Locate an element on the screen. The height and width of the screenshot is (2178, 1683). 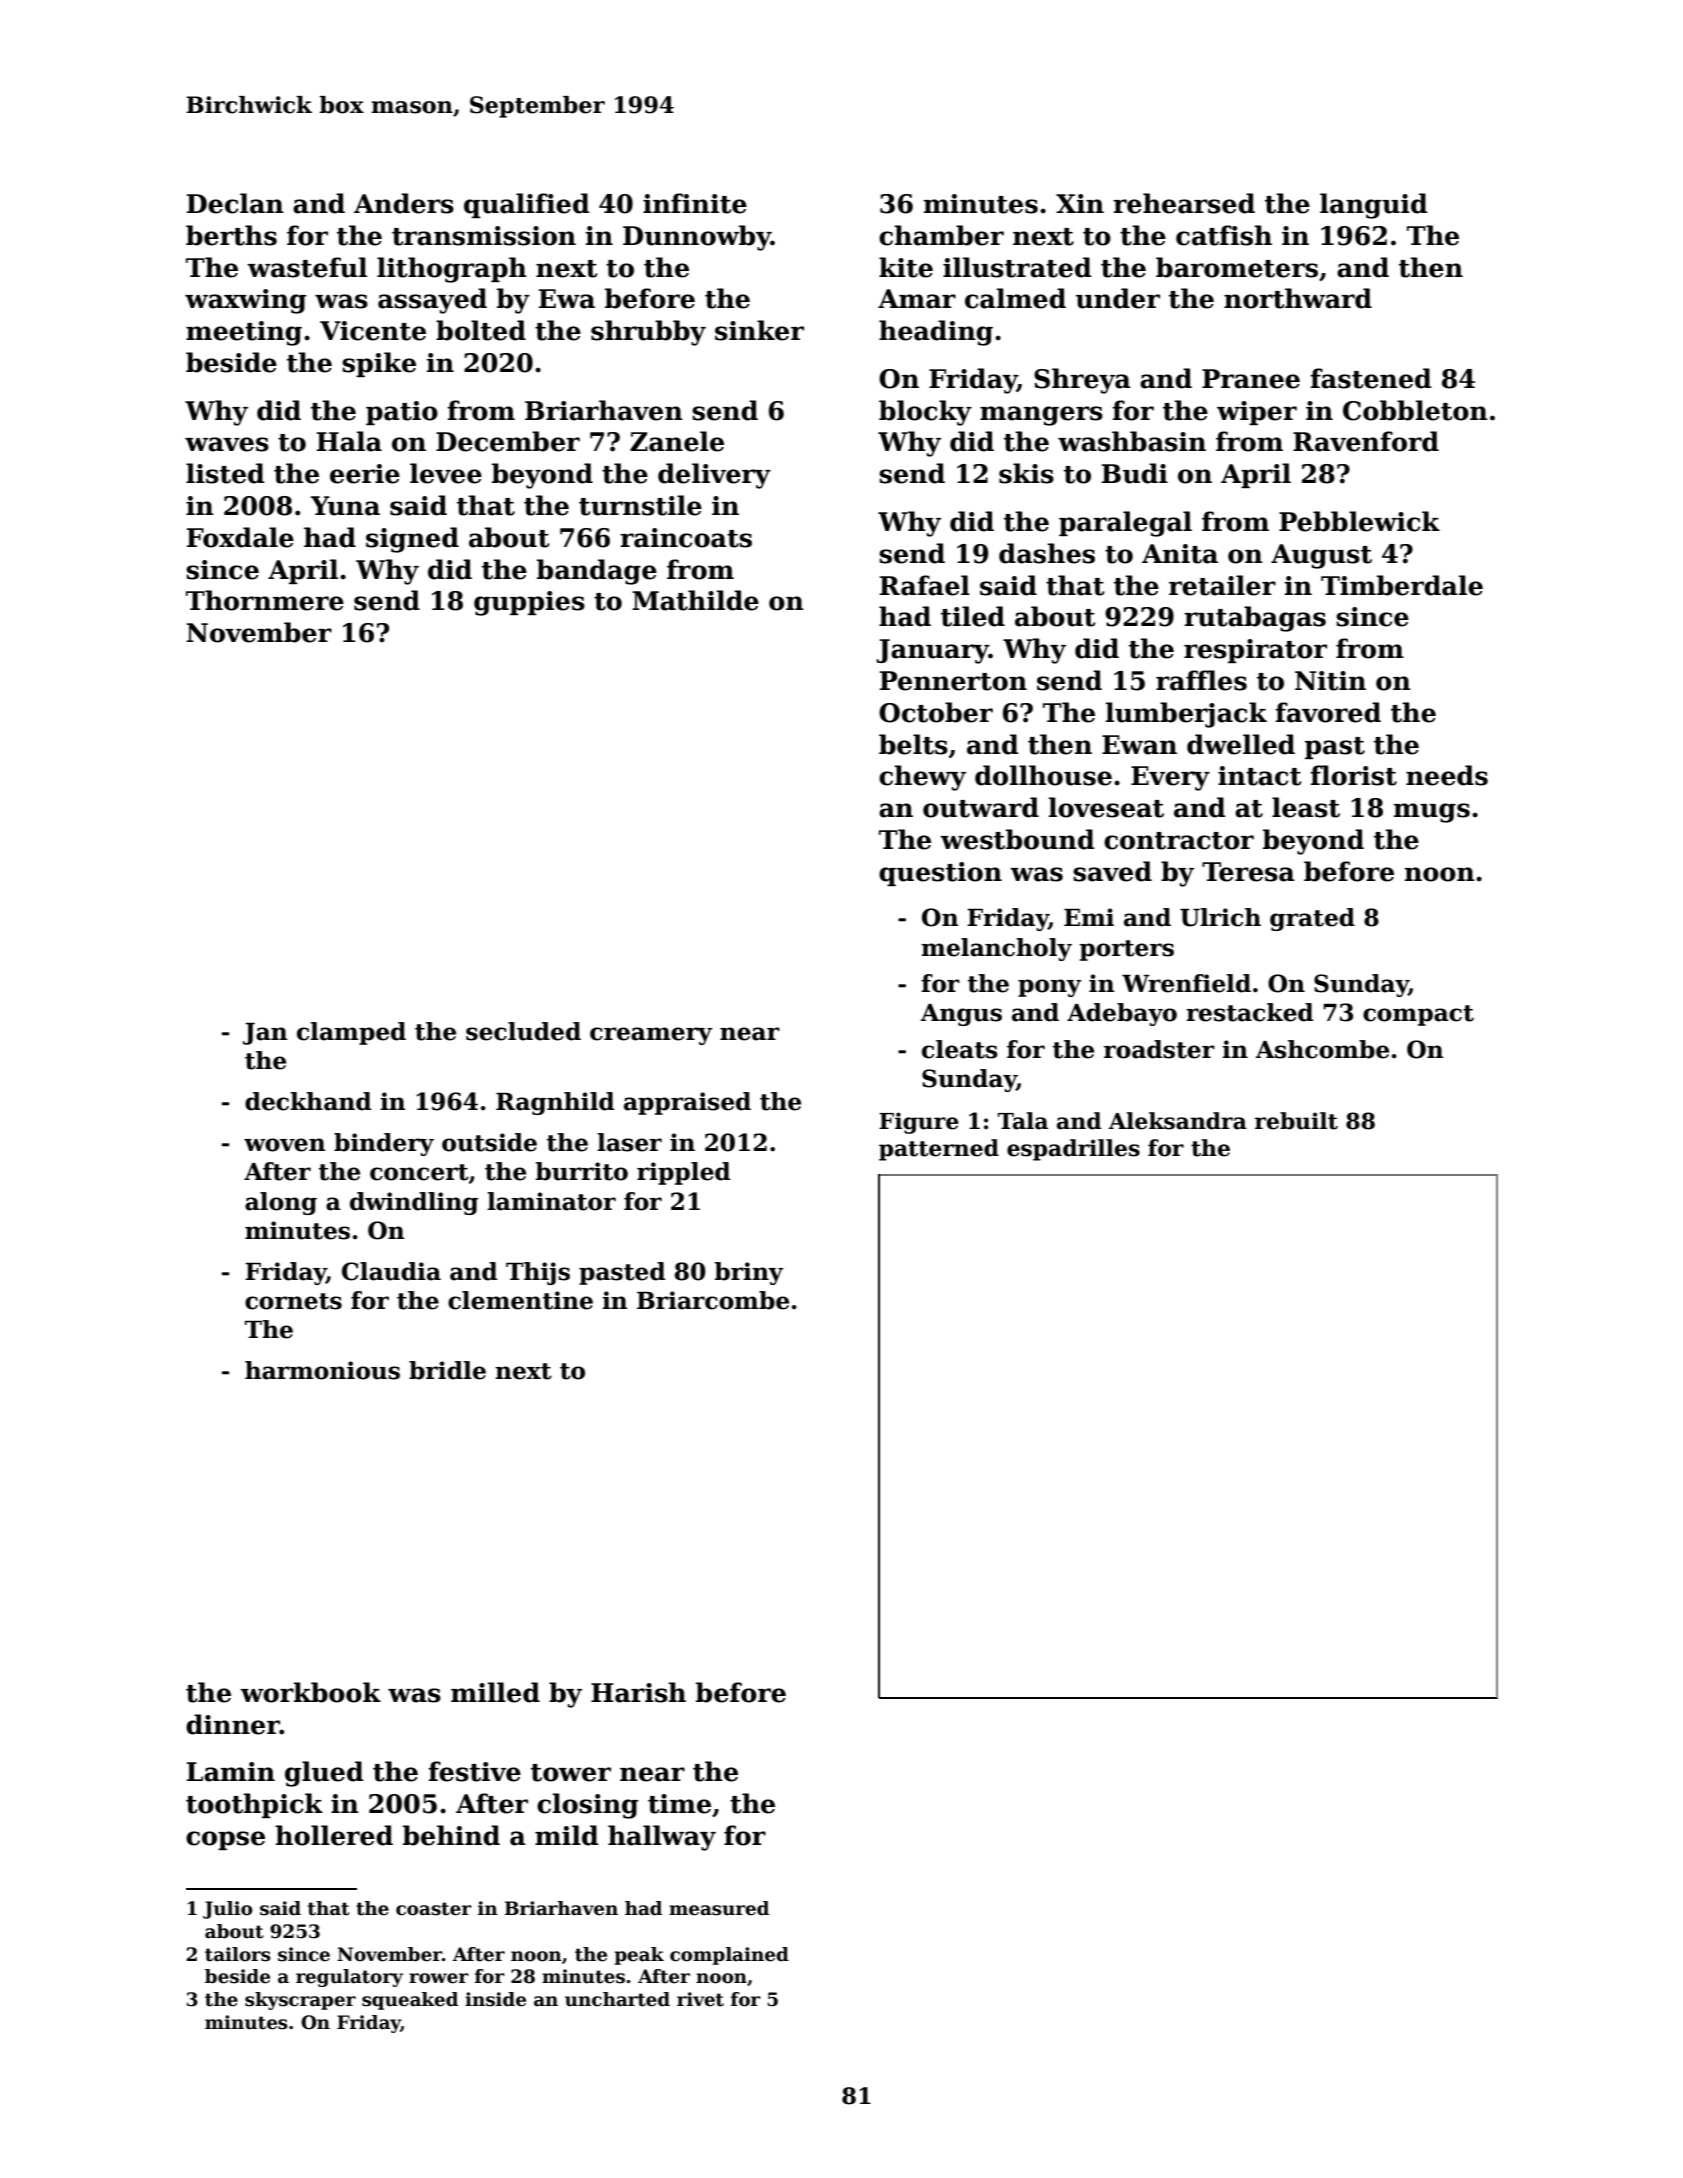
transmission is located at coordinates (484, 236).
